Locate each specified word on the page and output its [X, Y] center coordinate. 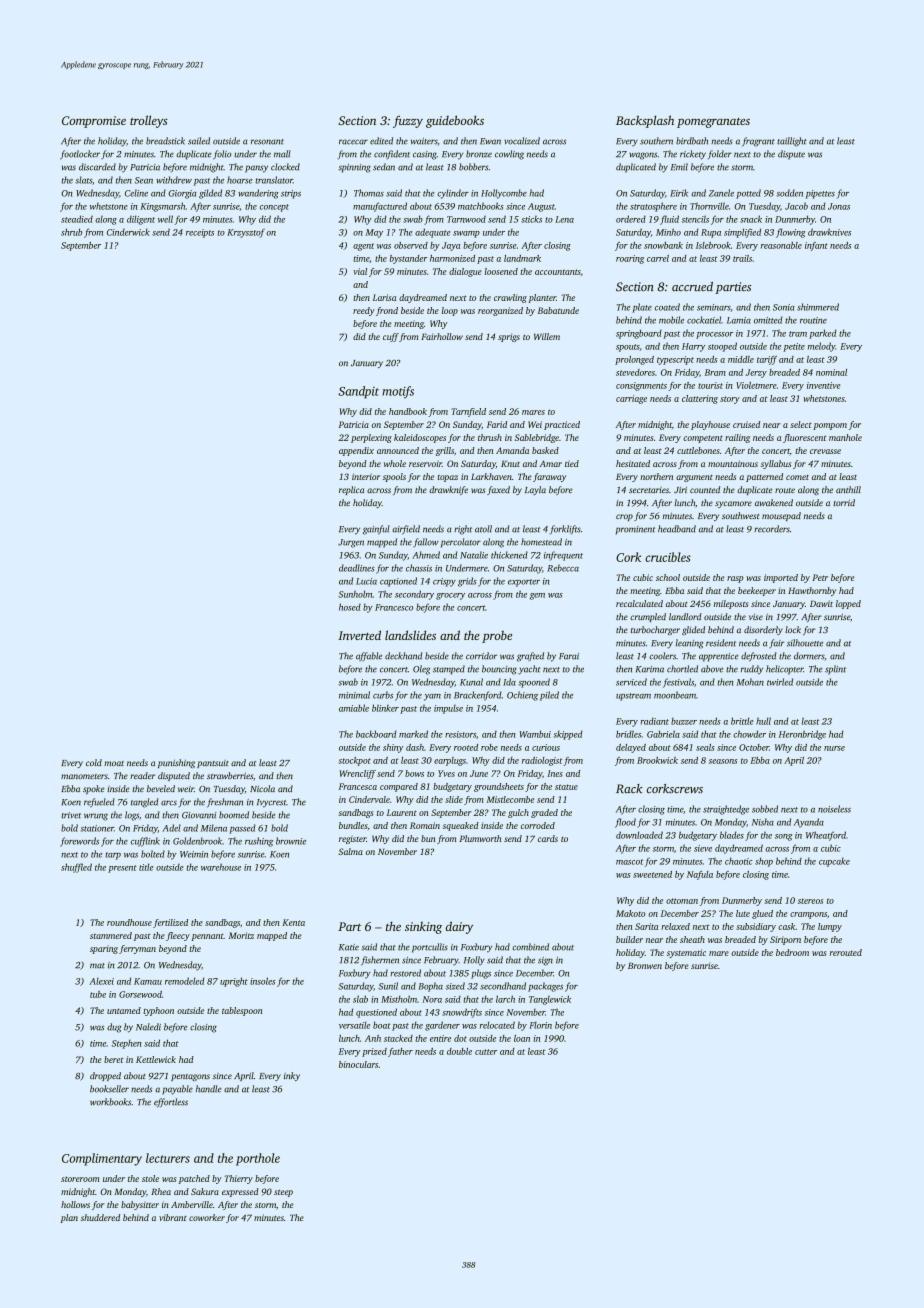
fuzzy [408, 121]
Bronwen [645, 966]
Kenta [293, 922]
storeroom [80, 1179]
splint [835, 670]
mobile [671, 320]
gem [537, 596]
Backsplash [645, 121]
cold [94, 762]
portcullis [430, 948]
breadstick [165, 141]
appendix [356, 451]
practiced [562, 425]
